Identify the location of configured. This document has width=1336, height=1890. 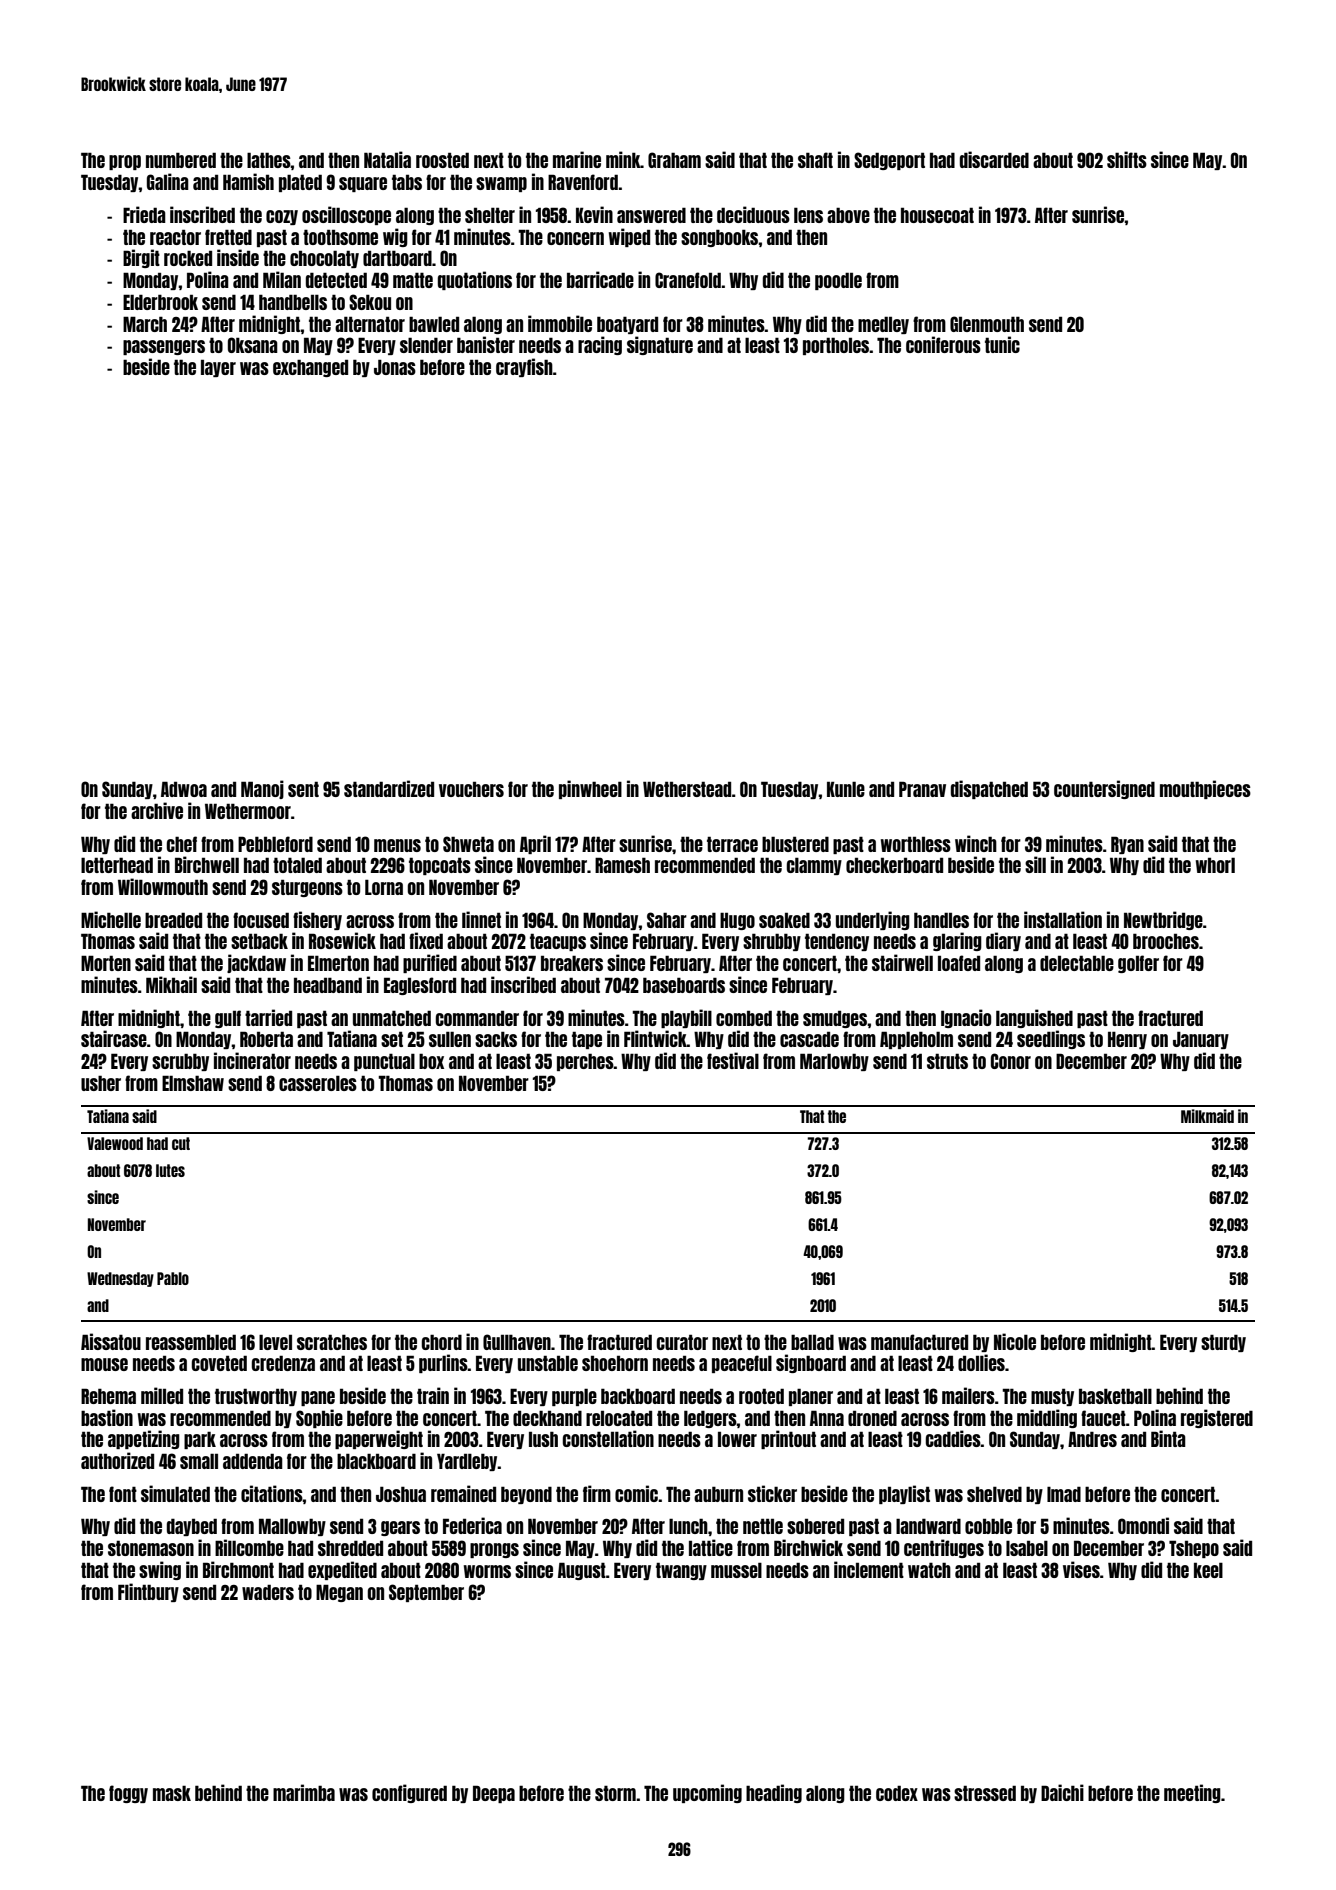
(409, 1793).
